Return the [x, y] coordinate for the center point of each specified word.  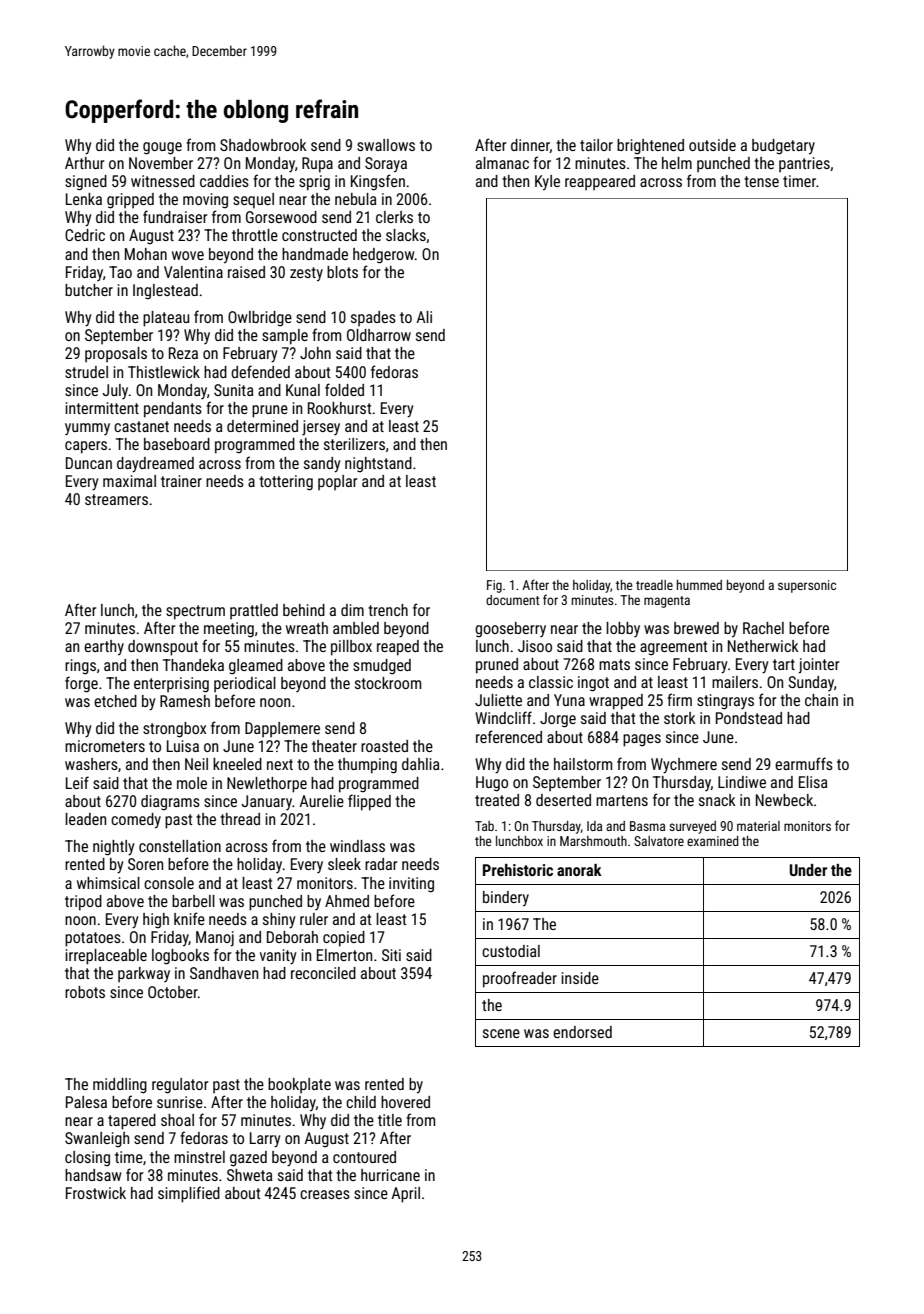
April [405, 1195]
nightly [114, 848]
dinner [530, 146]
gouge [162, 148]
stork [680, 718]
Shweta [250, 1175]
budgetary [783, 147]
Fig [494, 586]
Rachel [763, 628]
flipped [369, 802]
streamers [116, 499]
